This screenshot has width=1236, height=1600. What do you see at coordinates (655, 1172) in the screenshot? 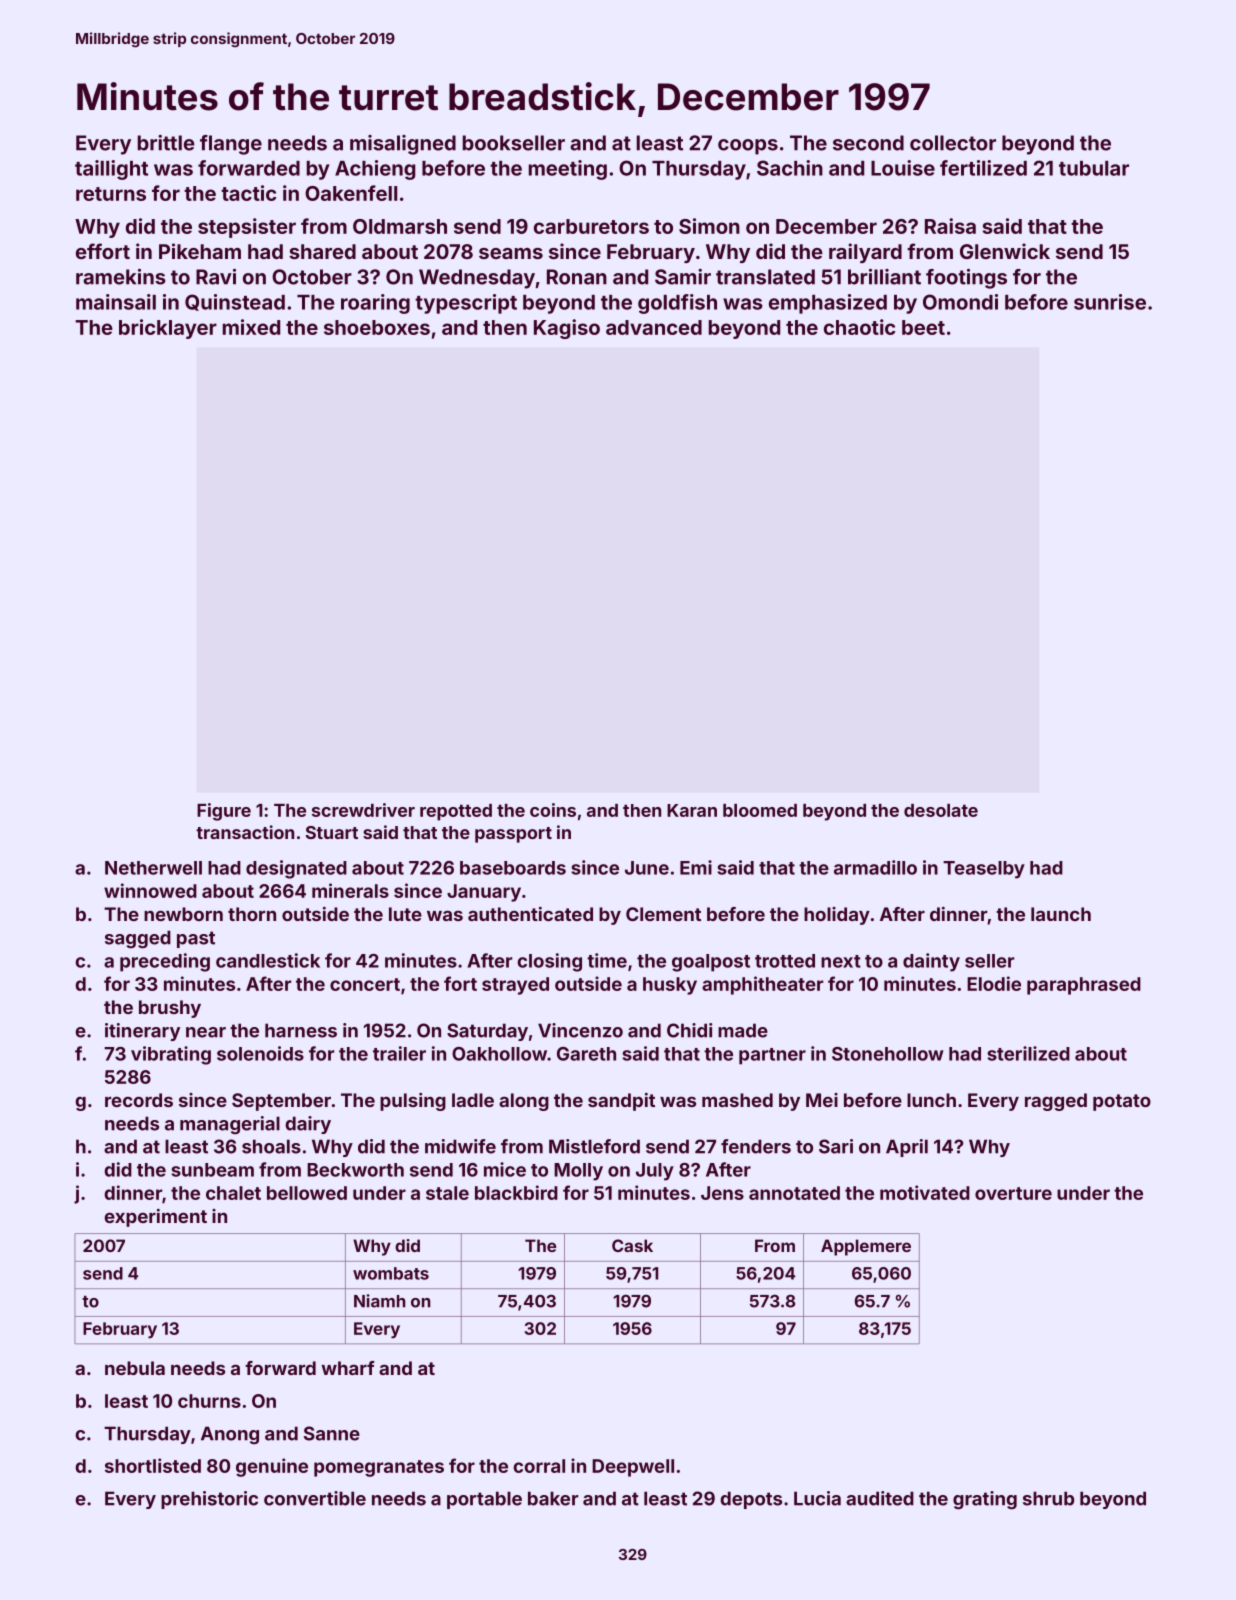
I see `July` at bounding box center [655, 1172].
